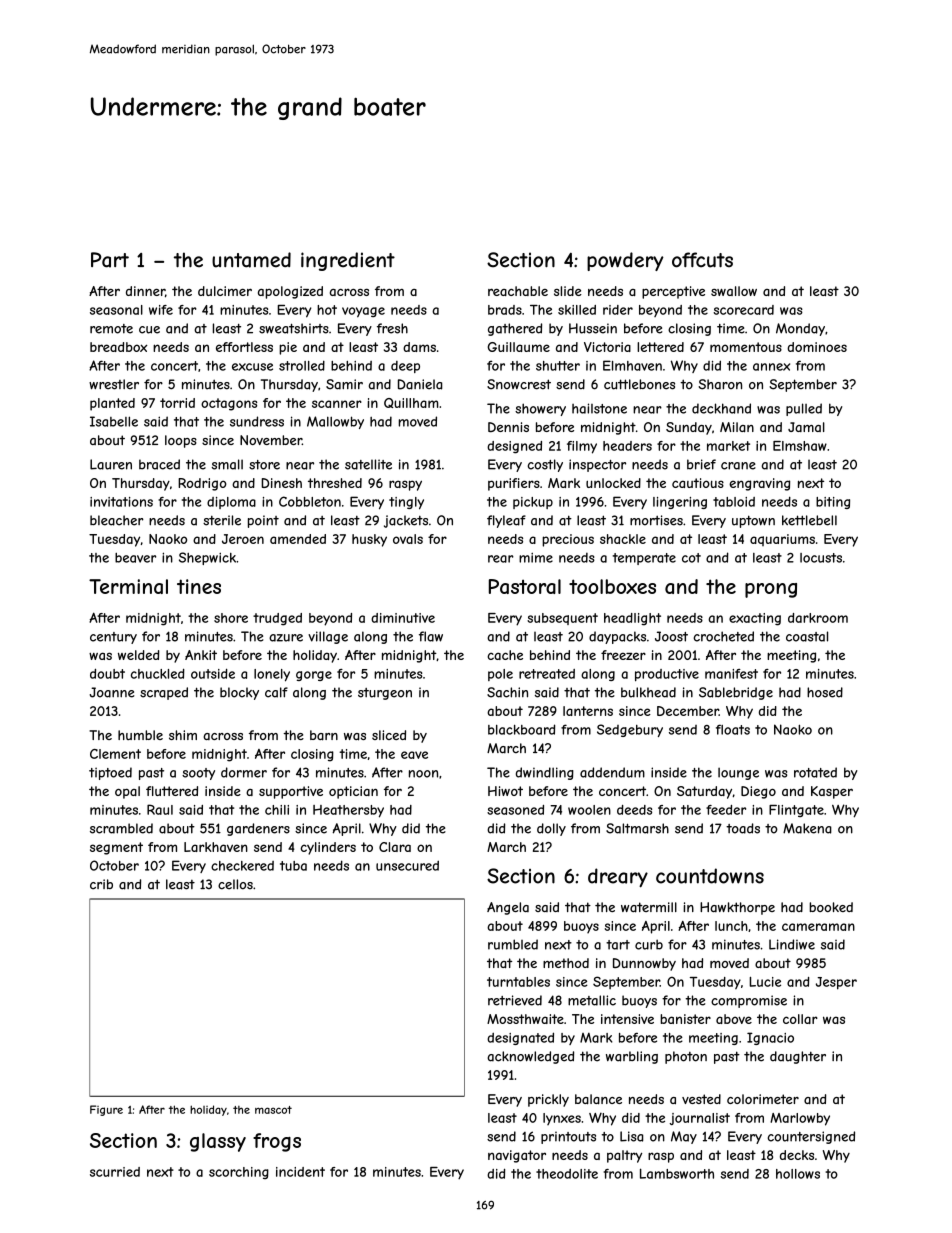  Describe the element at coordinates (807, 828) in the screenshot. I see `Makena` at that location.
